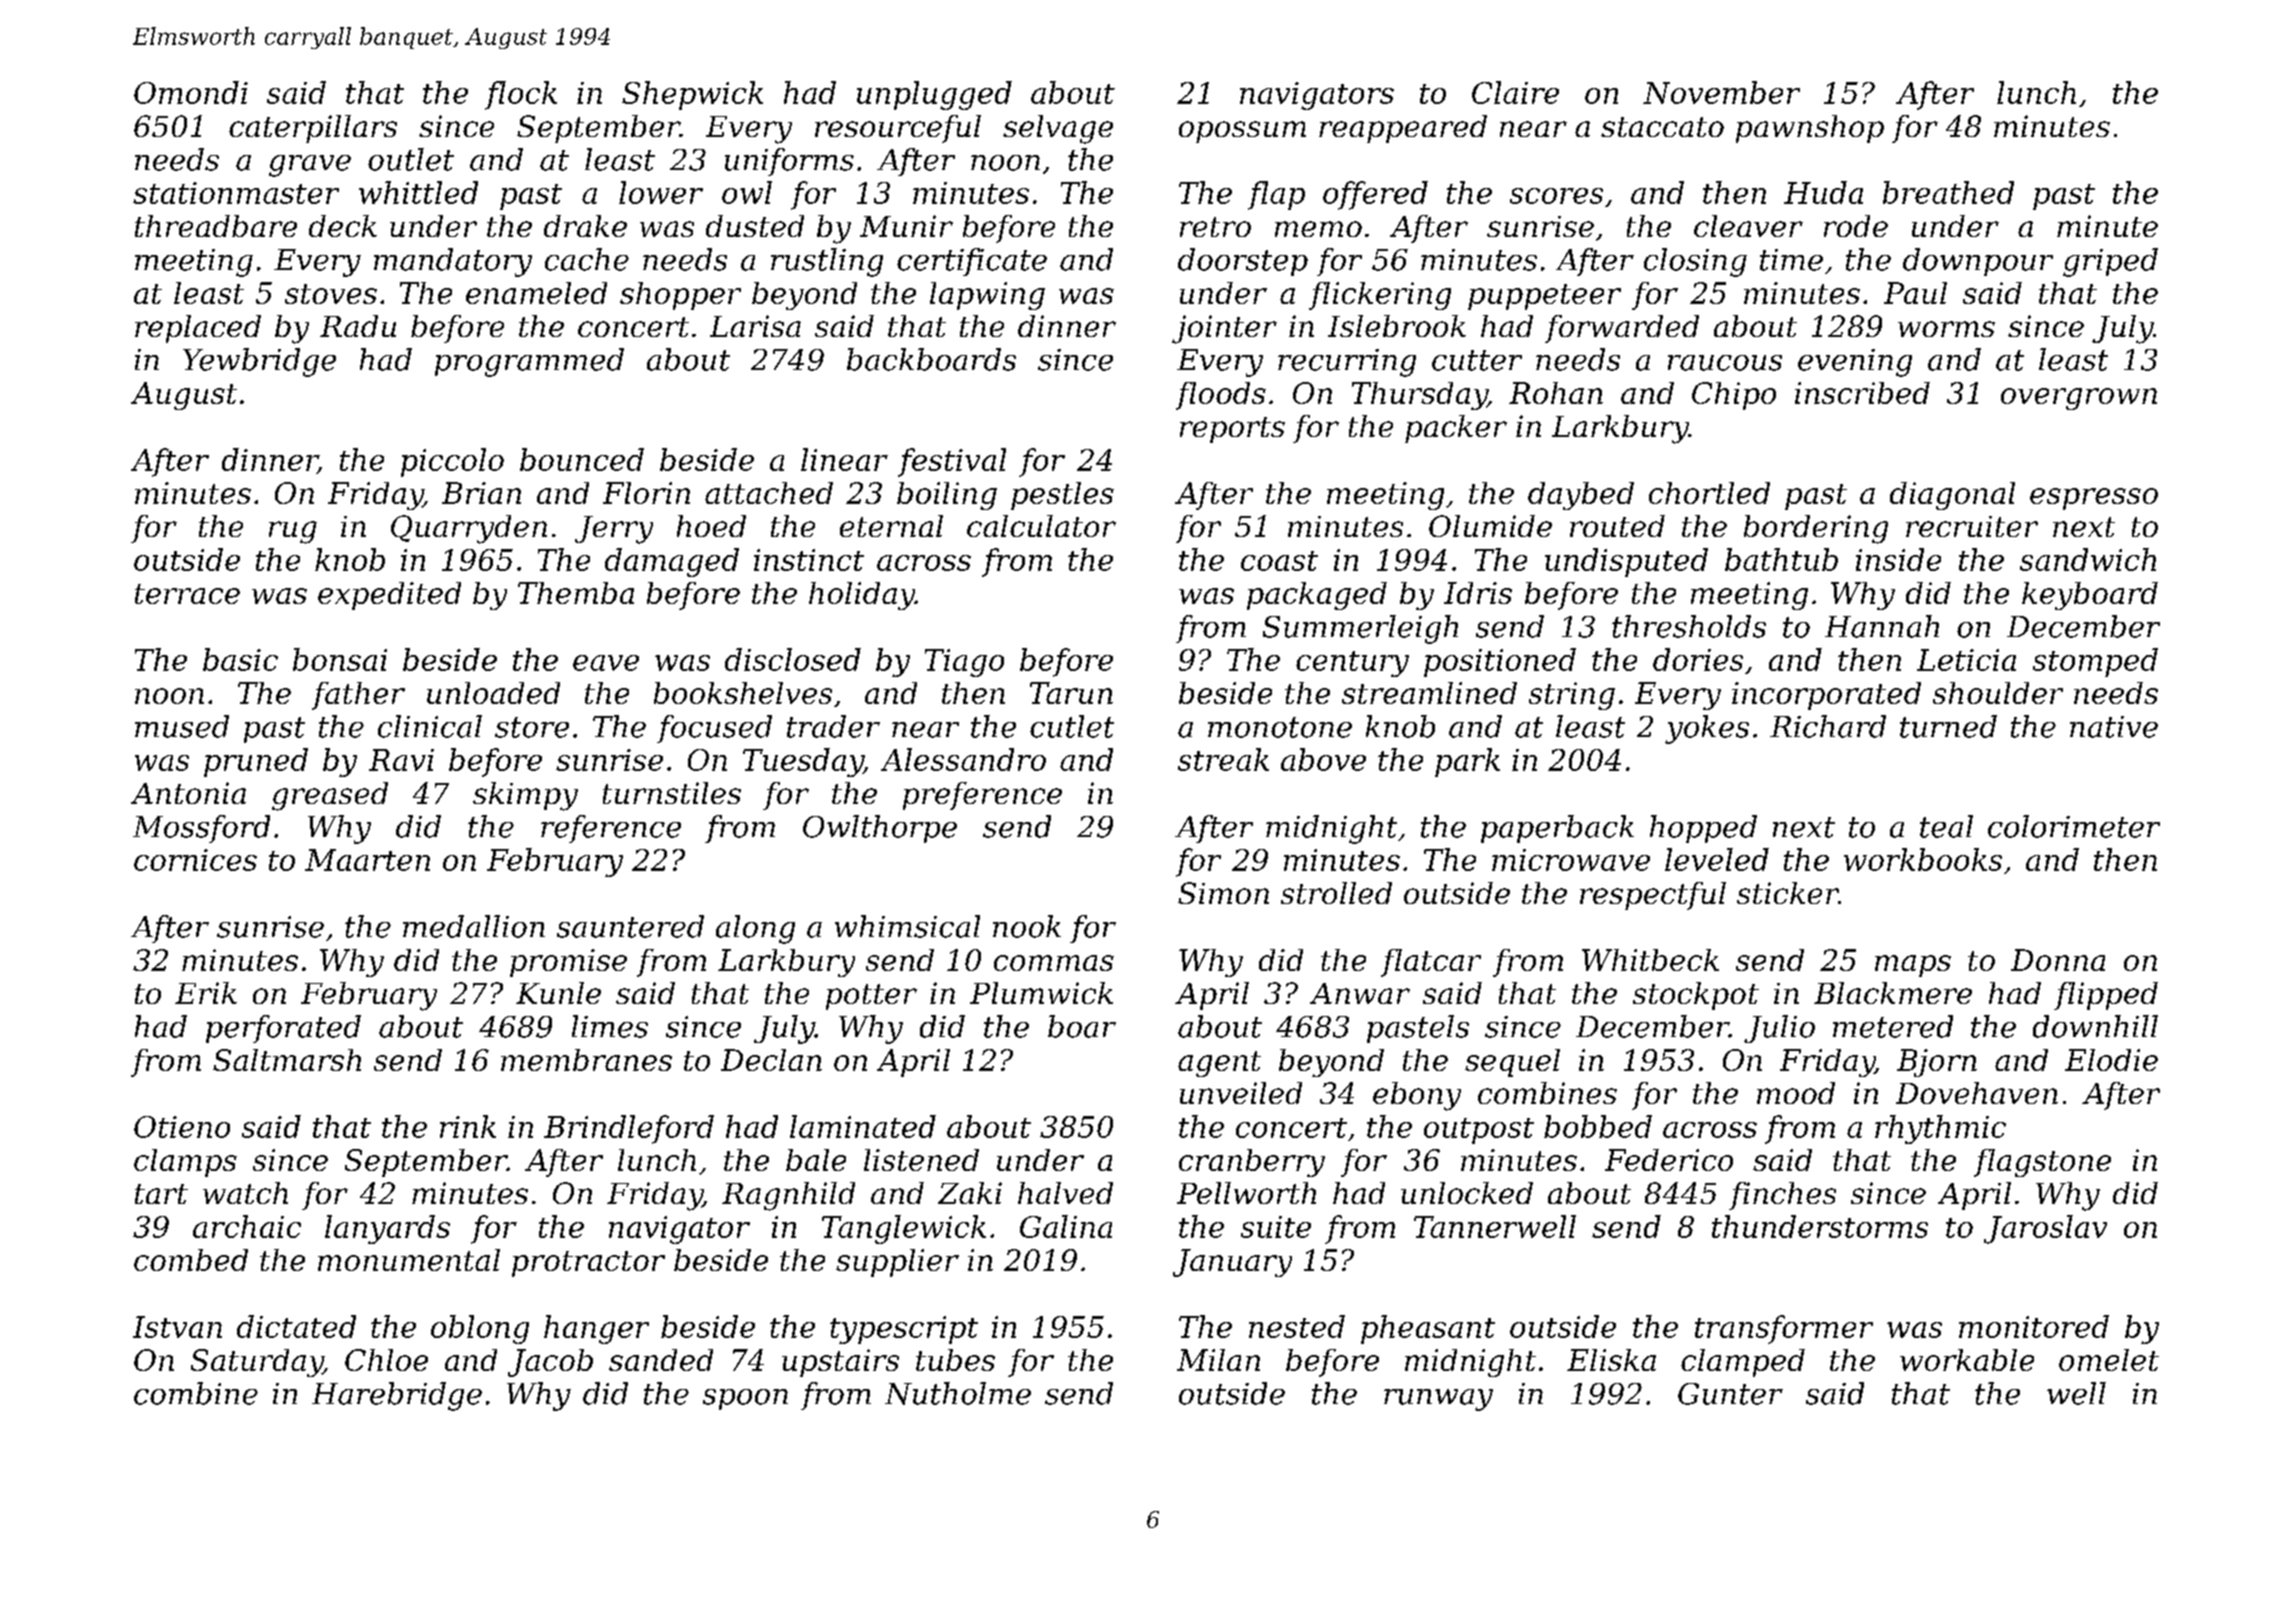 This screenshot has height=1620, width=2292. What do you see at coordinates (521, 95) in the screenshot?
I see `flock` at bounding box center [521, 95].
